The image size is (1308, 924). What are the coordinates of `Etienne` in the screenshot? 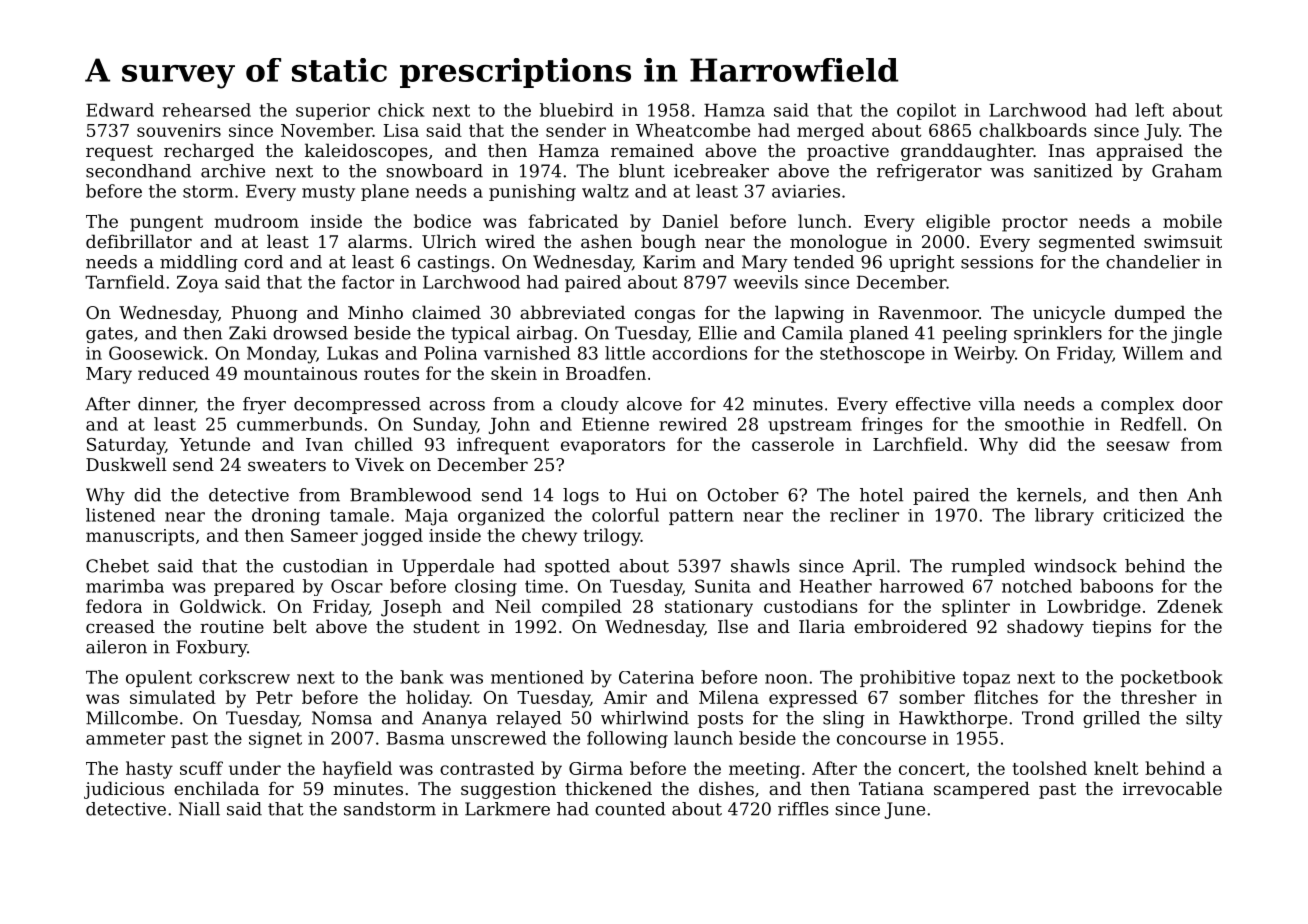 It's located at (615, 424).
